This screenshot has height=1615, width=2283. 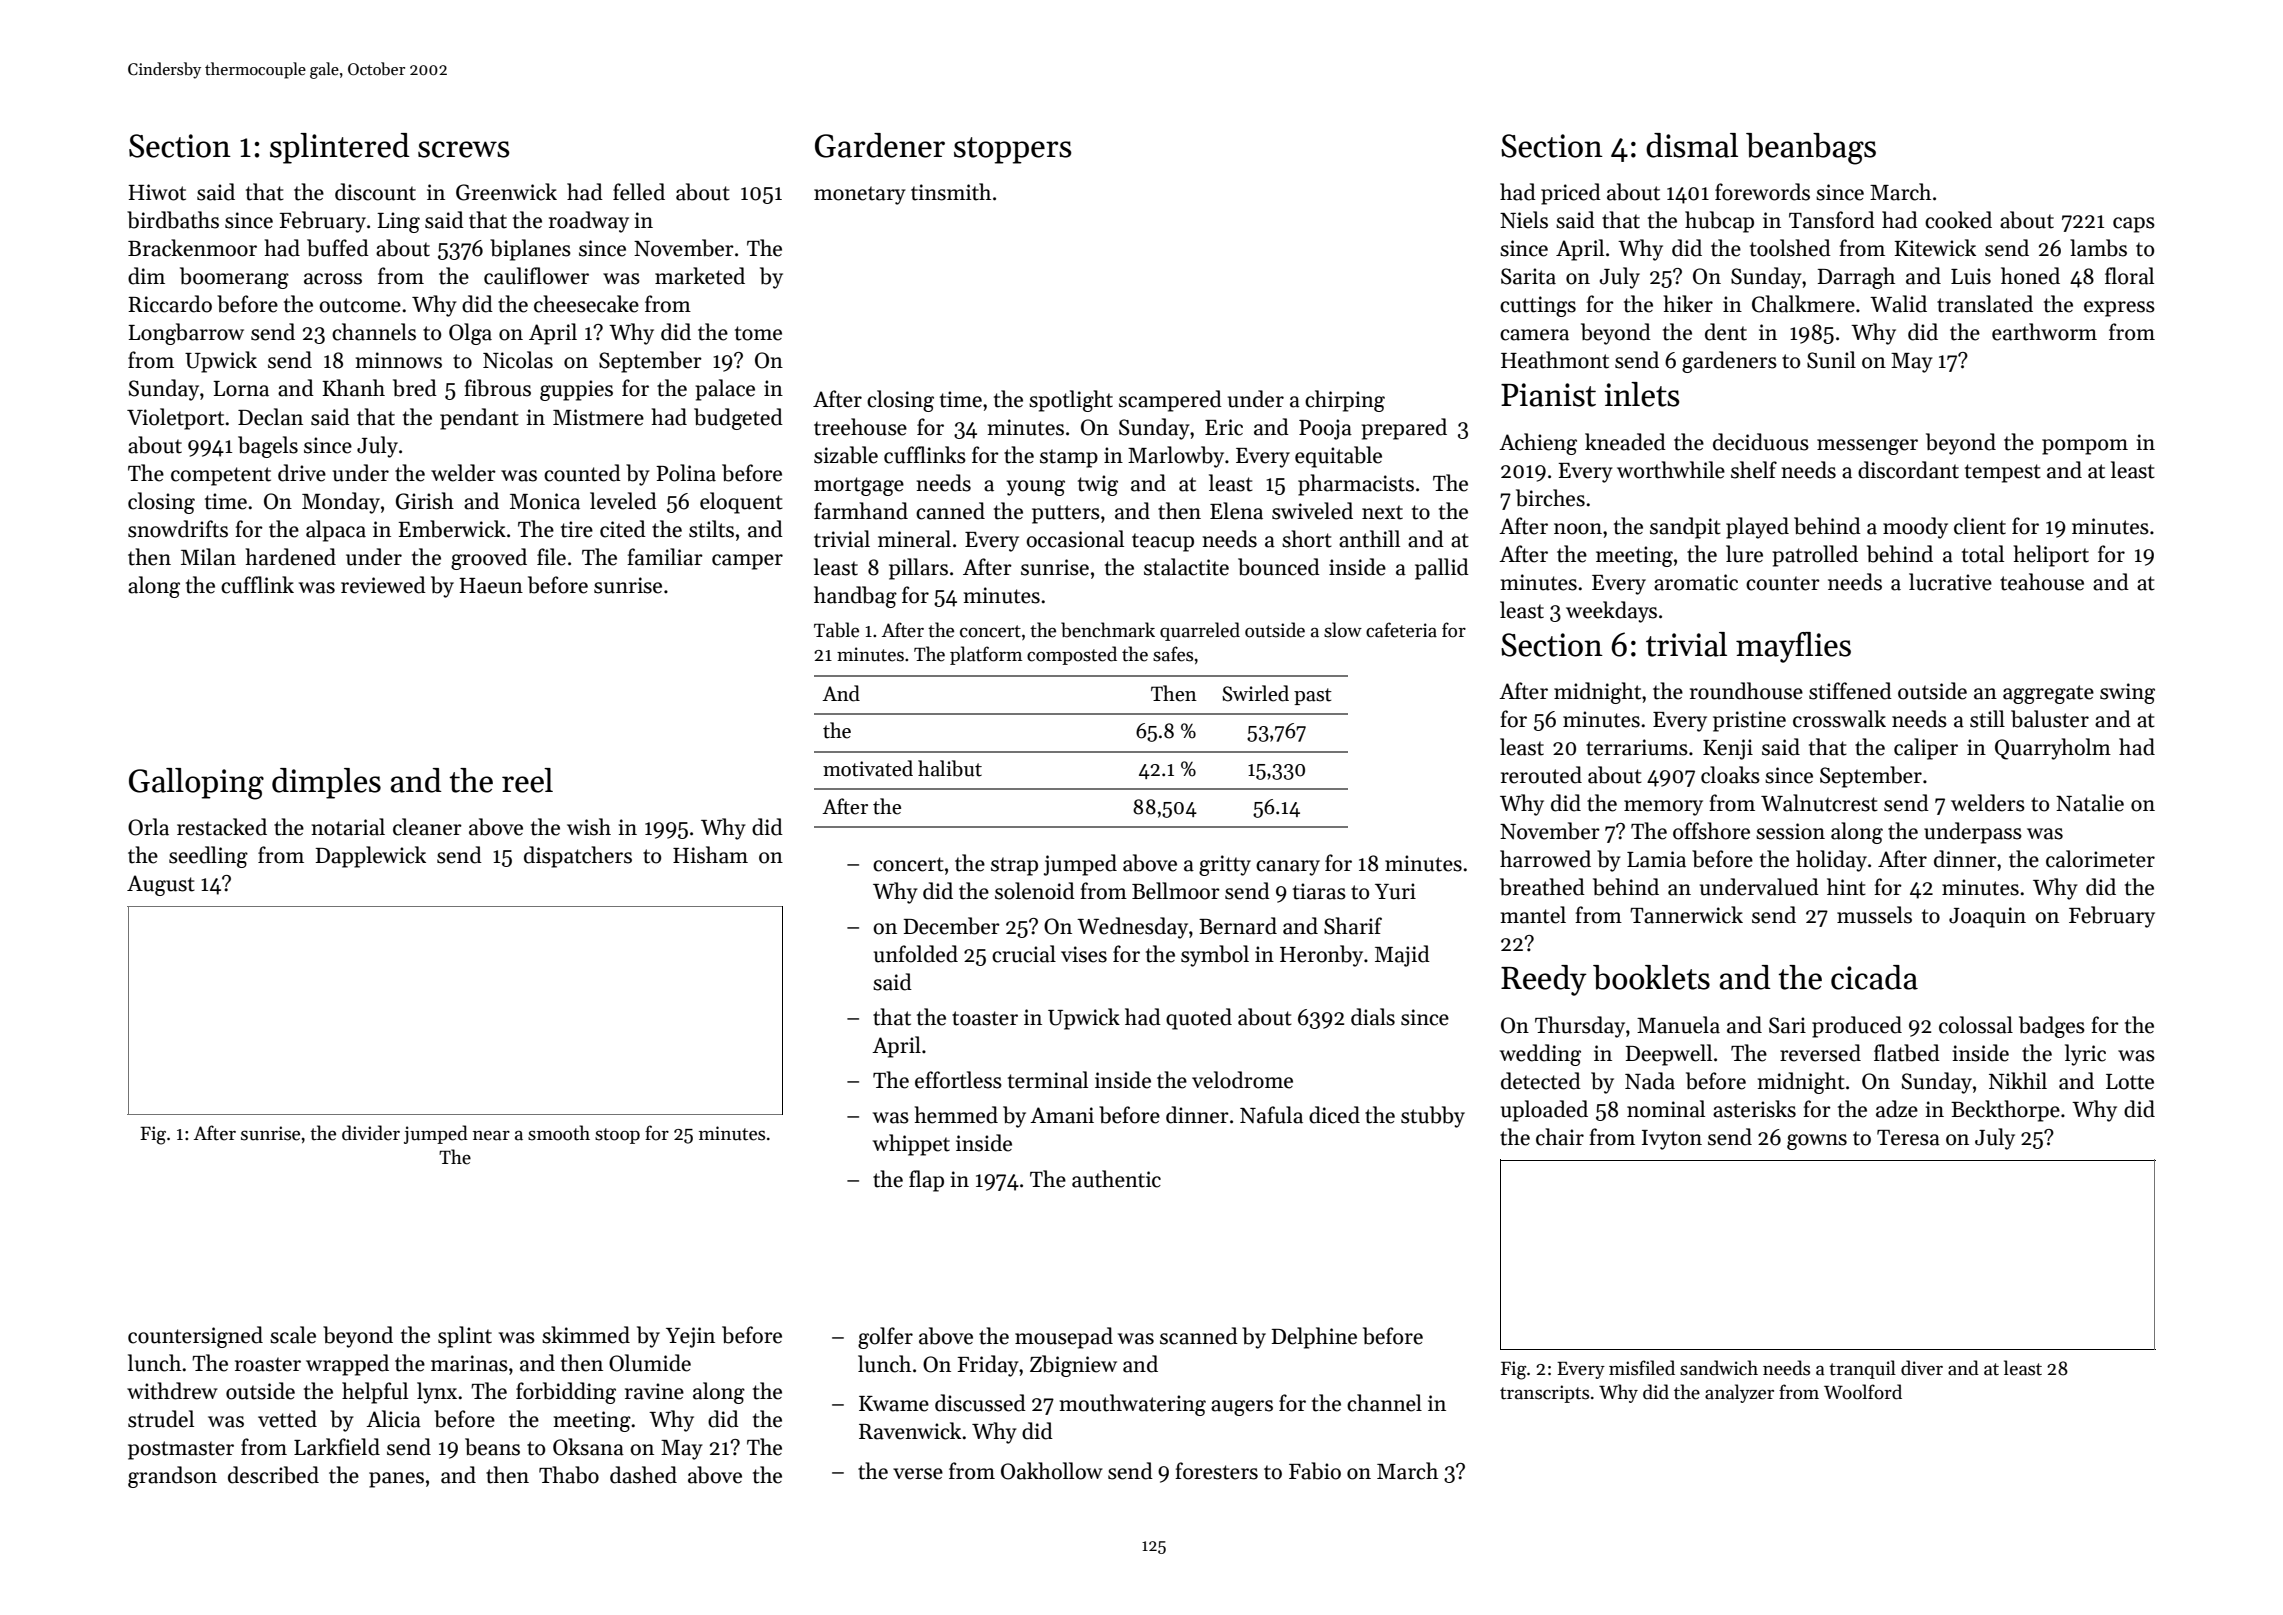 I want to click on whippet, so click(x=911, y=1145).
